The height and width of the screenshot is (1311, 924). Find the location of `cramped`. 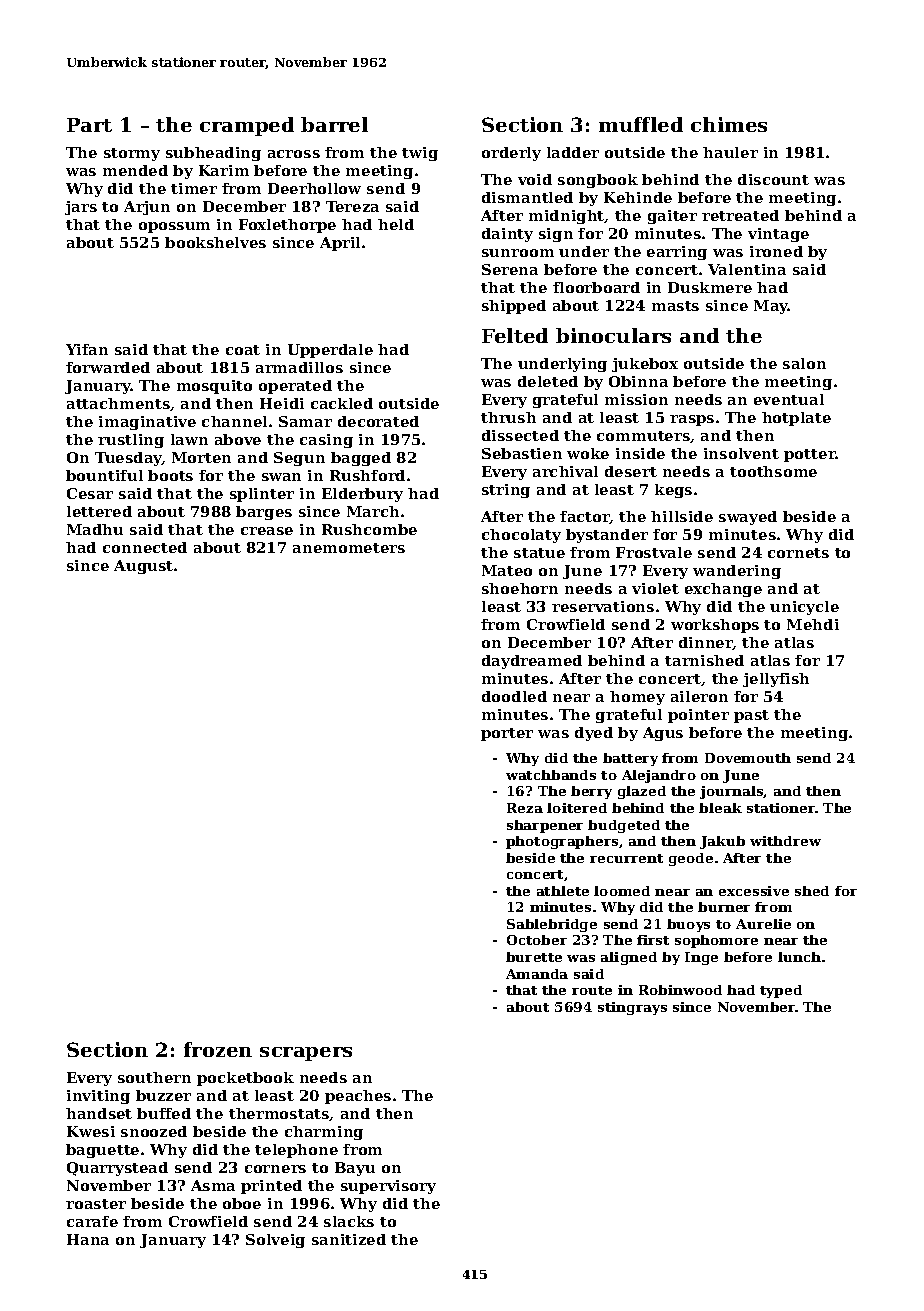

cramped is located at coordinates (247, 126).
